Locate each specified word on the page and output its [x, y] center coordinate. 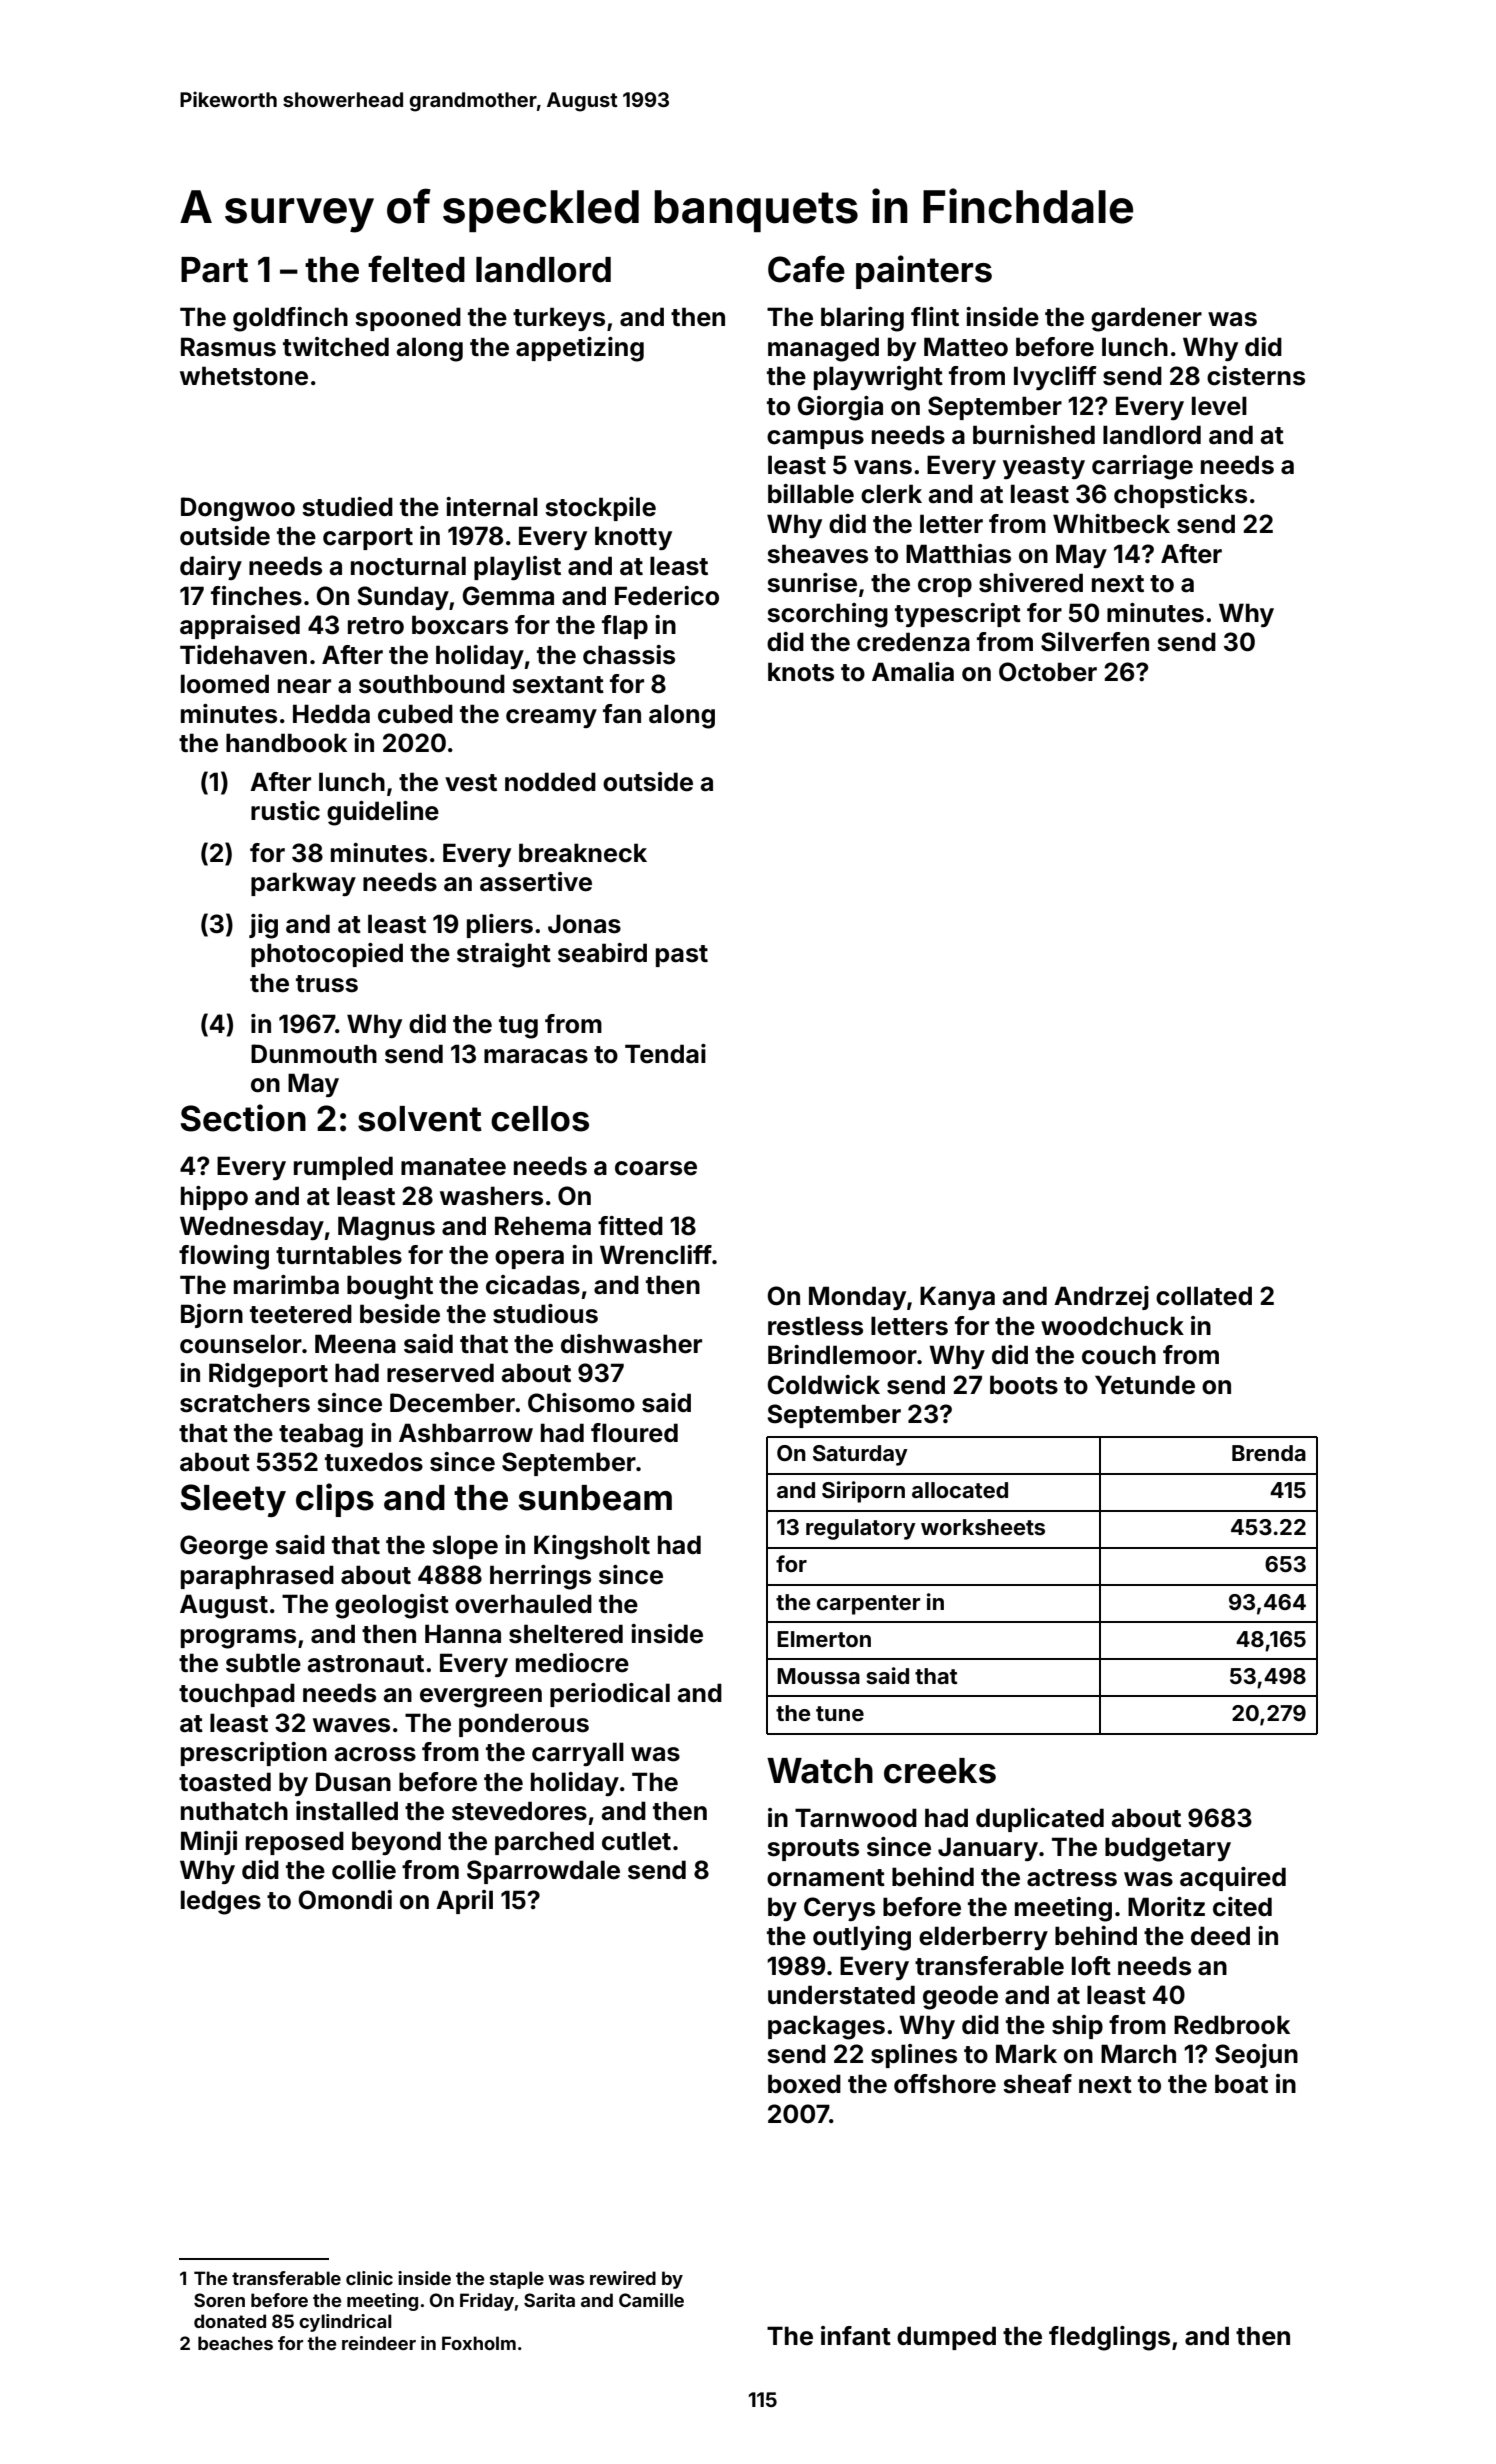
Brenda [1269, 1453]
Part [214, 270]
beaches [235, 2343]
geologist [392, 1606]
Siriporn [863, 1492]
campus [815, 439]
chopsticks [1180, 496]
